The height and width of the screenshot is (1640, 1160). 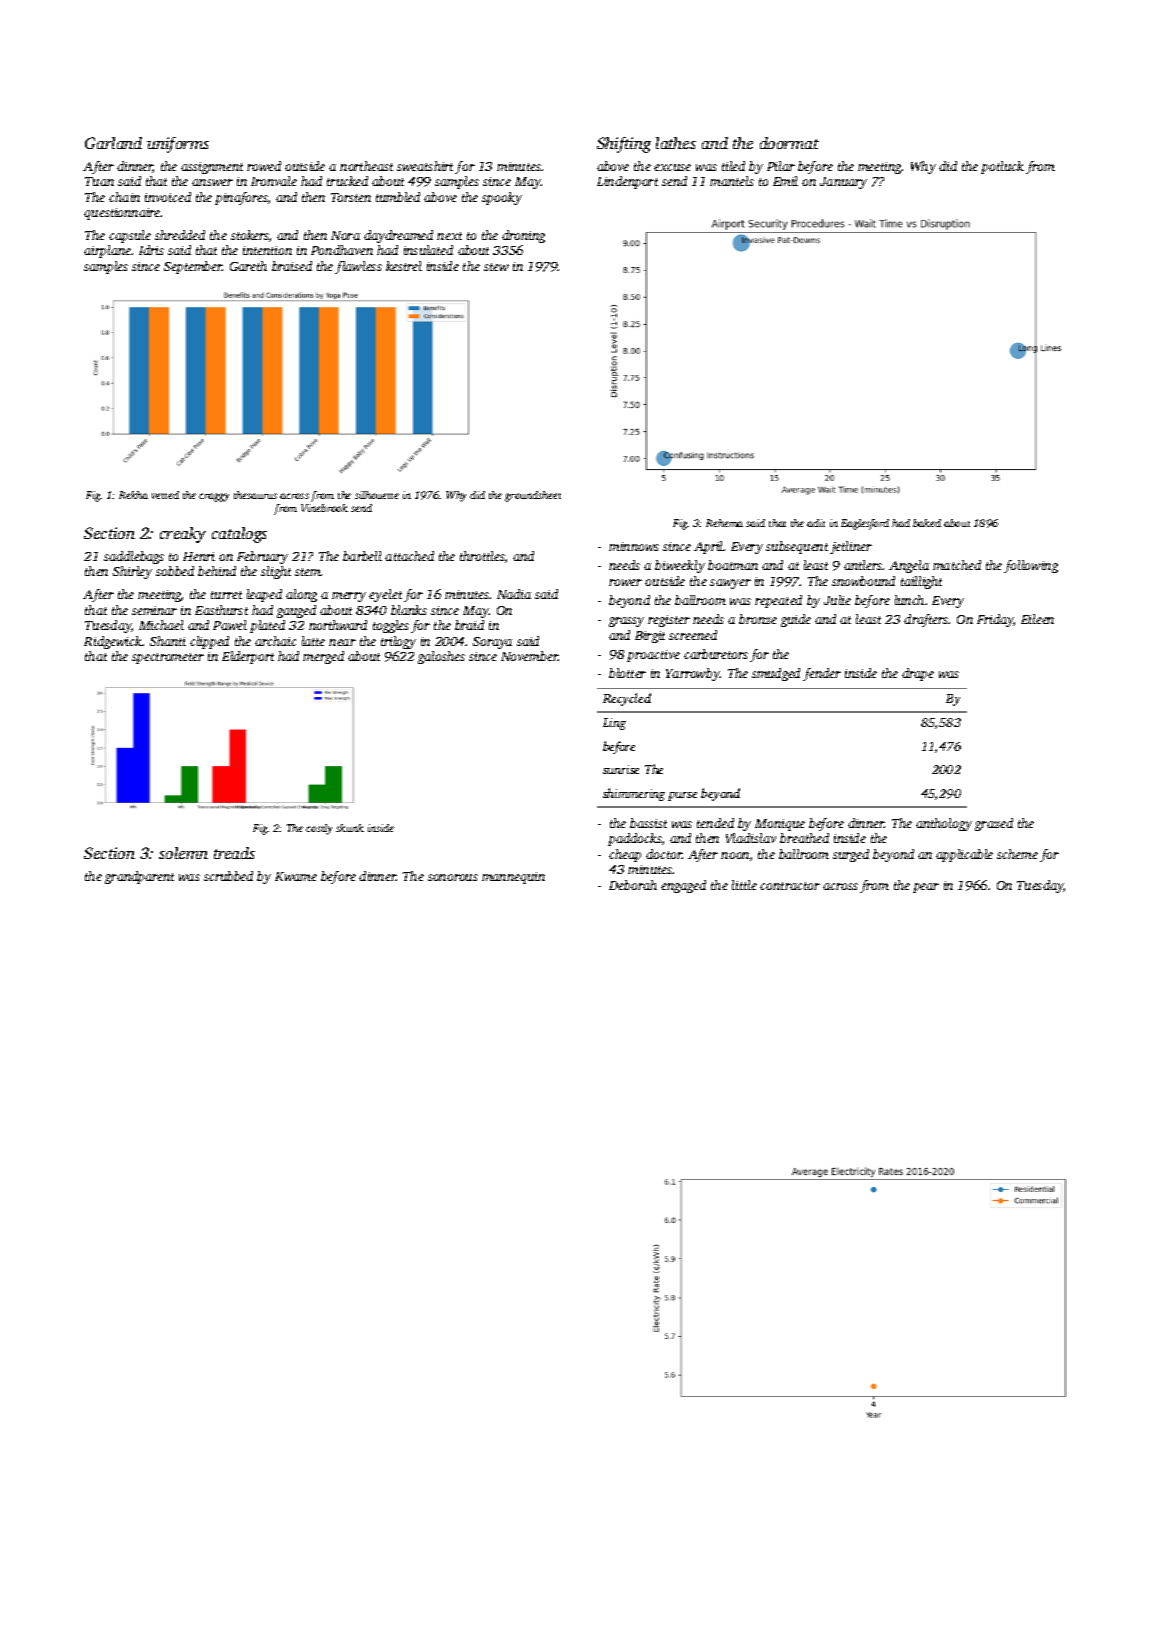 What do you see at coordinates (693, 635) in the screenshot?
I see `screened` at bounding box center [693, 635].
